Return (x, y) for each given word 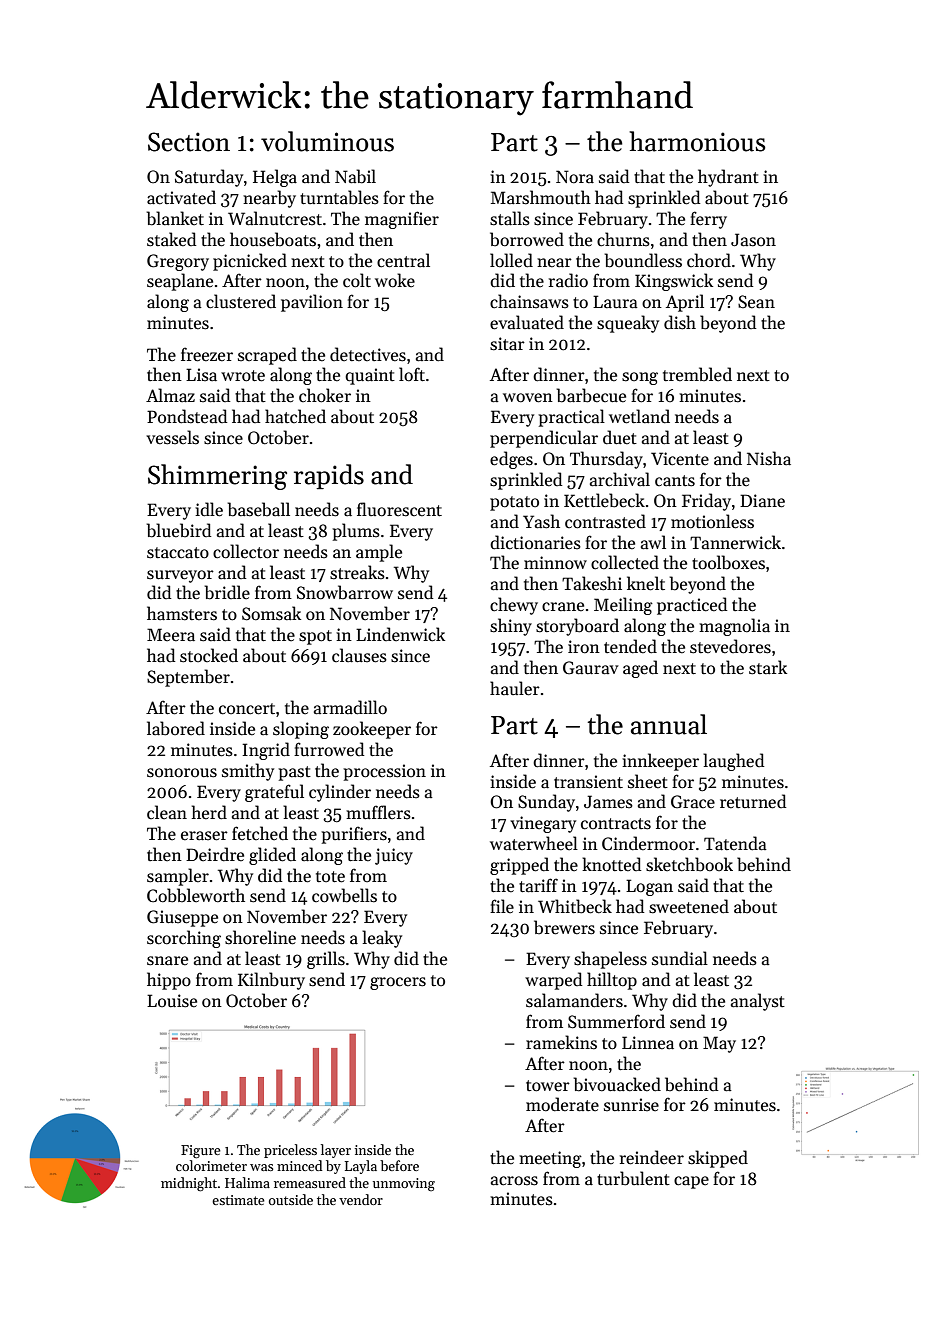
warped (553, 981)
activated (181, 197)
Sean (756, 302)
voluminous (327, 141)
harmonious (697, 141)
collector (246, 551)
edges (511, 460)
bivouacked (617, 1084)
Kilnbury (271, 981)
